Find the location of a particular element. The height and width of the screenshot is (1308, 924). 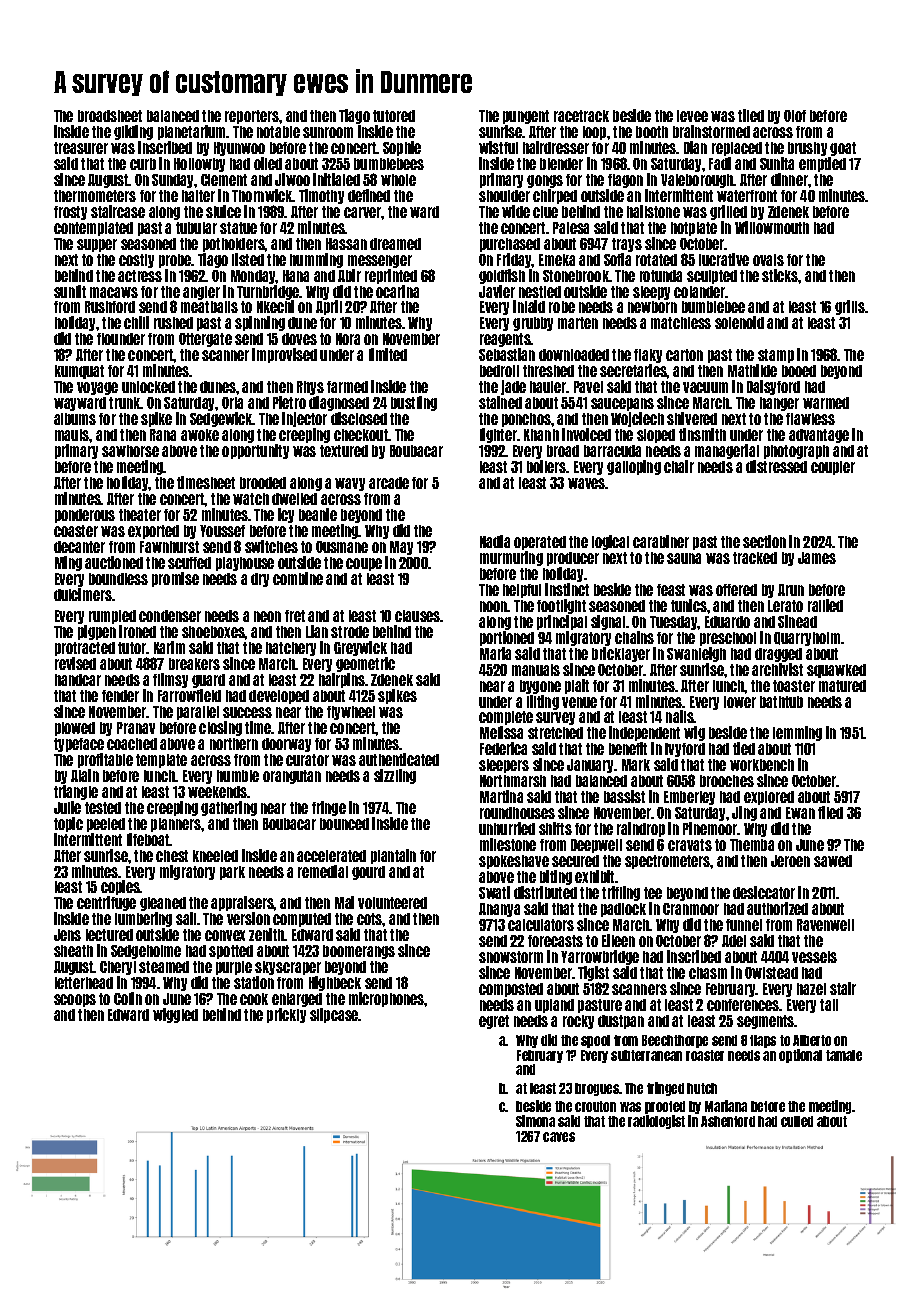

tiled is located at coordinates (751, 115).
